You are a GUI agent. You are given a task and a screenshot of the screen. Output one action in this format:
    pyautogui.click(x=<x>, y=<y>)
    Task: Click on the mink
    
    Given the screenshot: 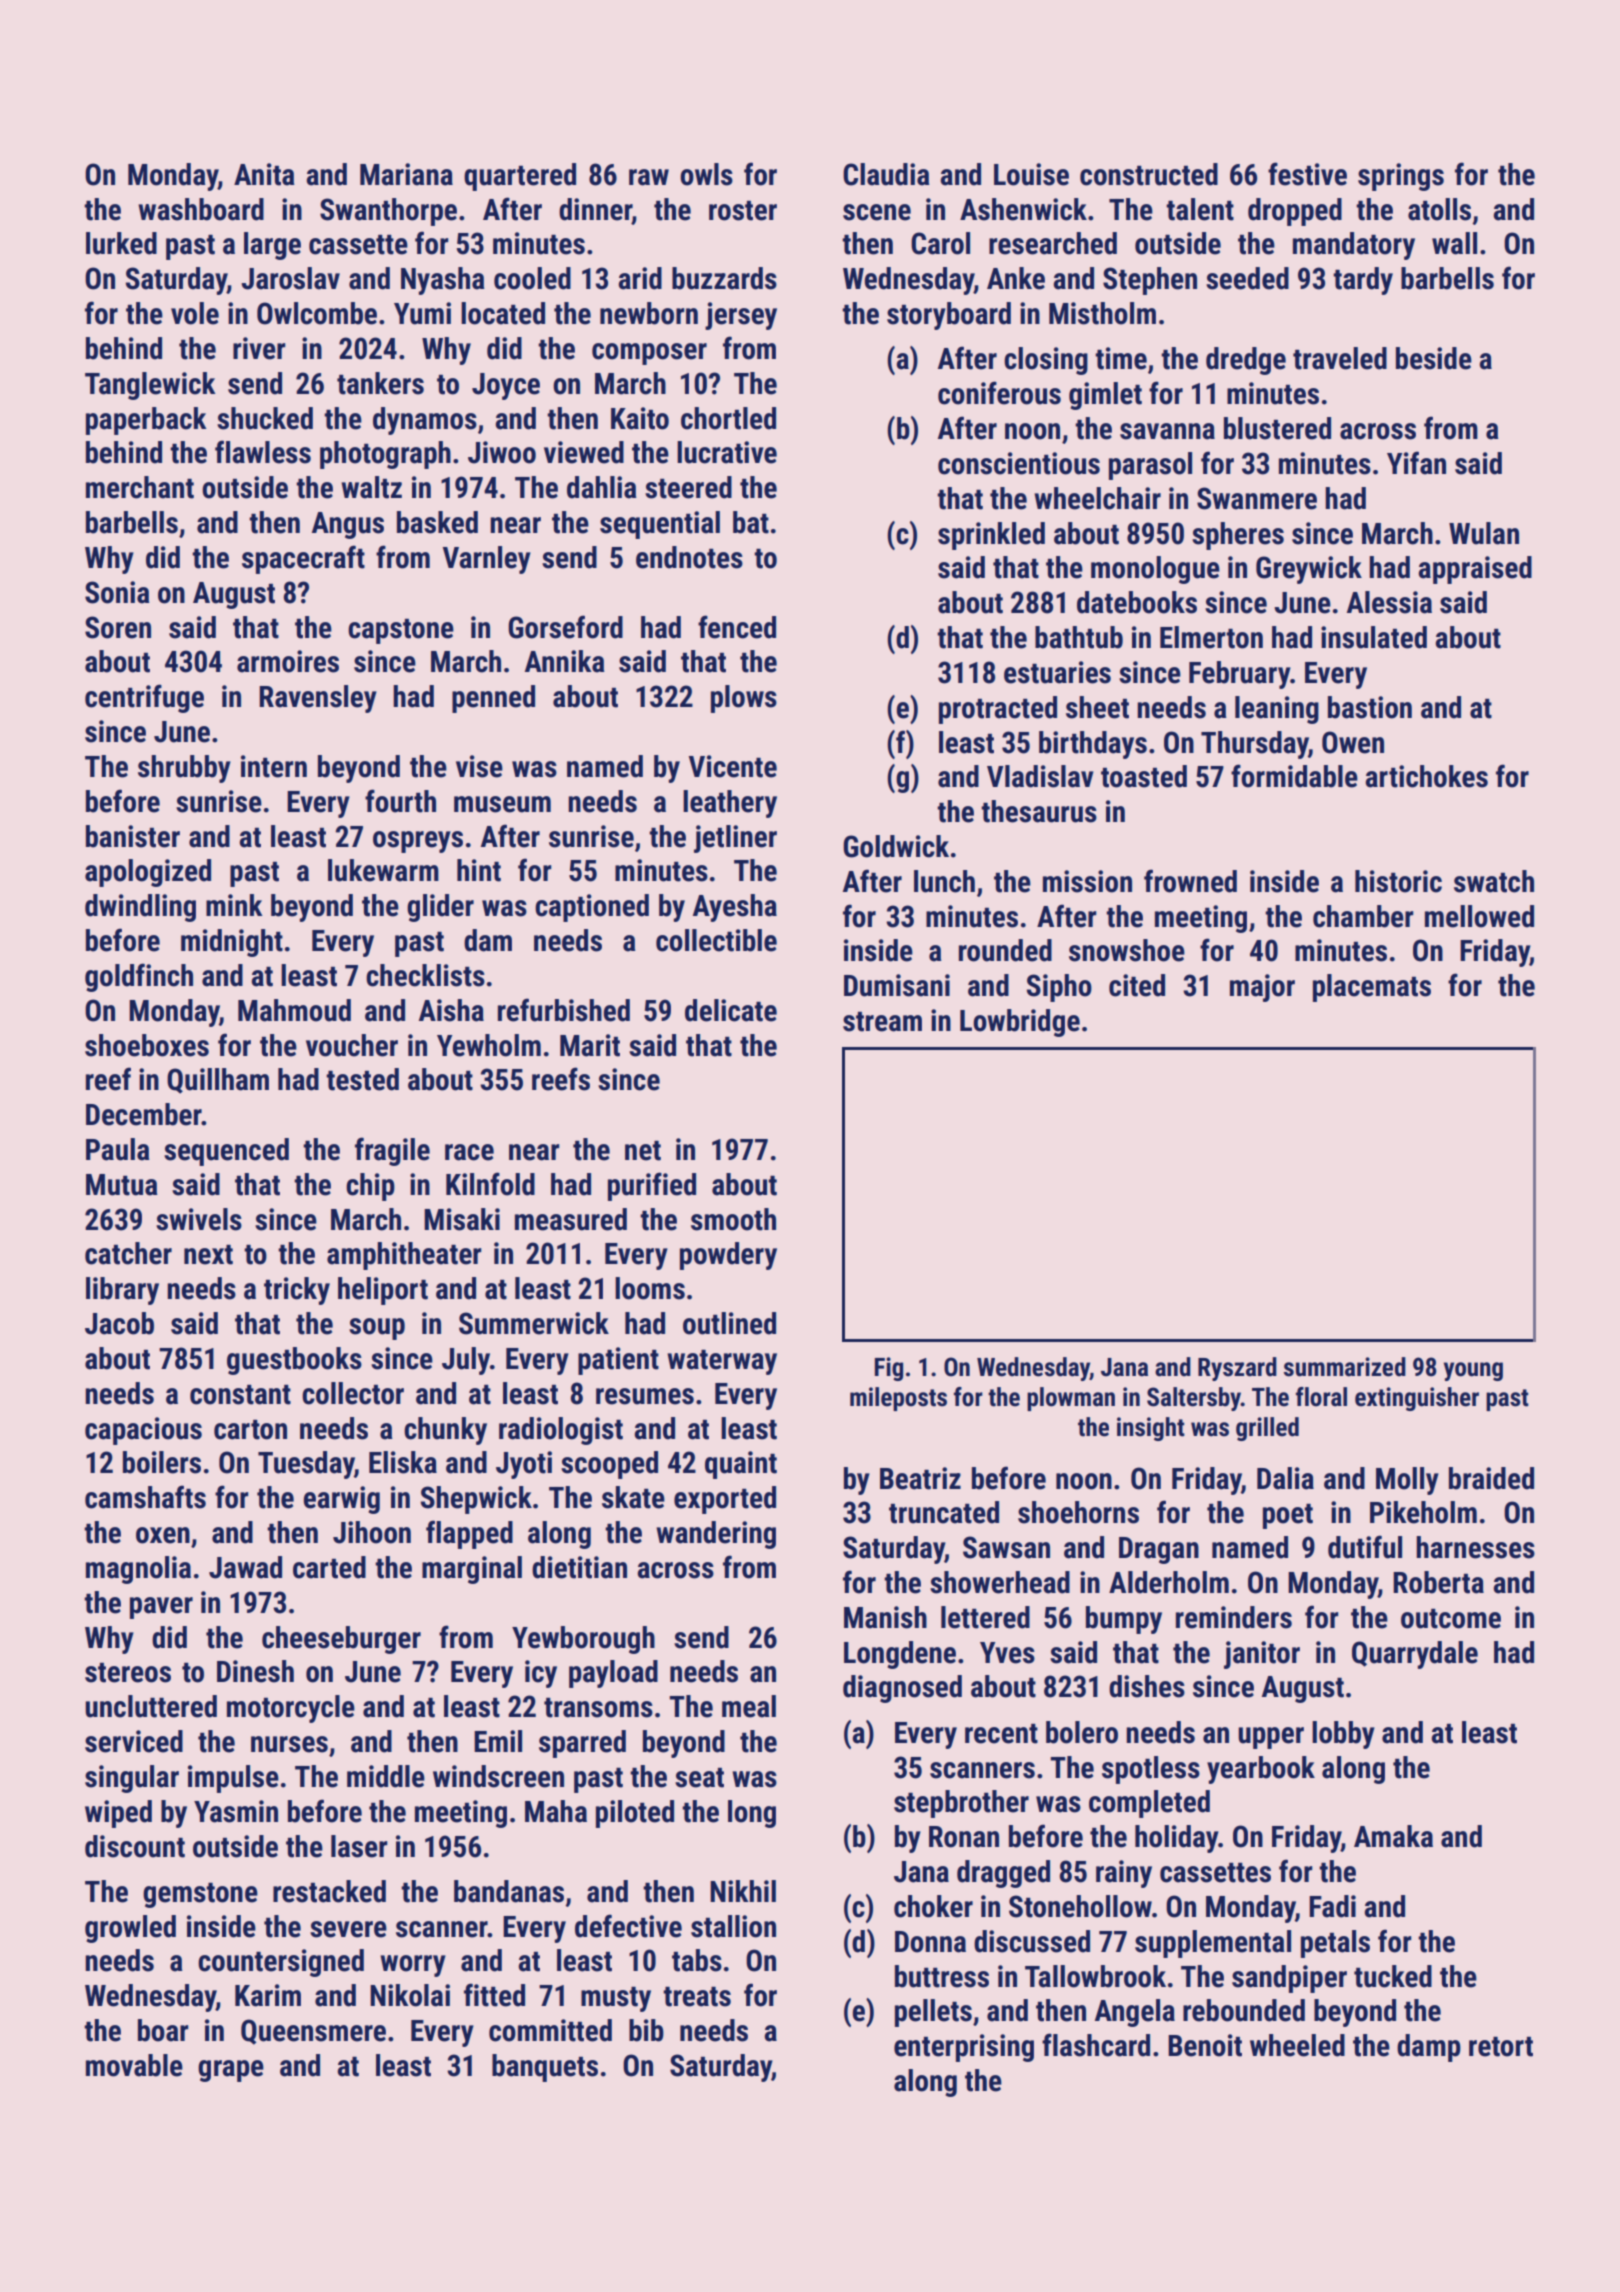 What is the action you would take?
    pyautogui.click(x=234, y=905)
